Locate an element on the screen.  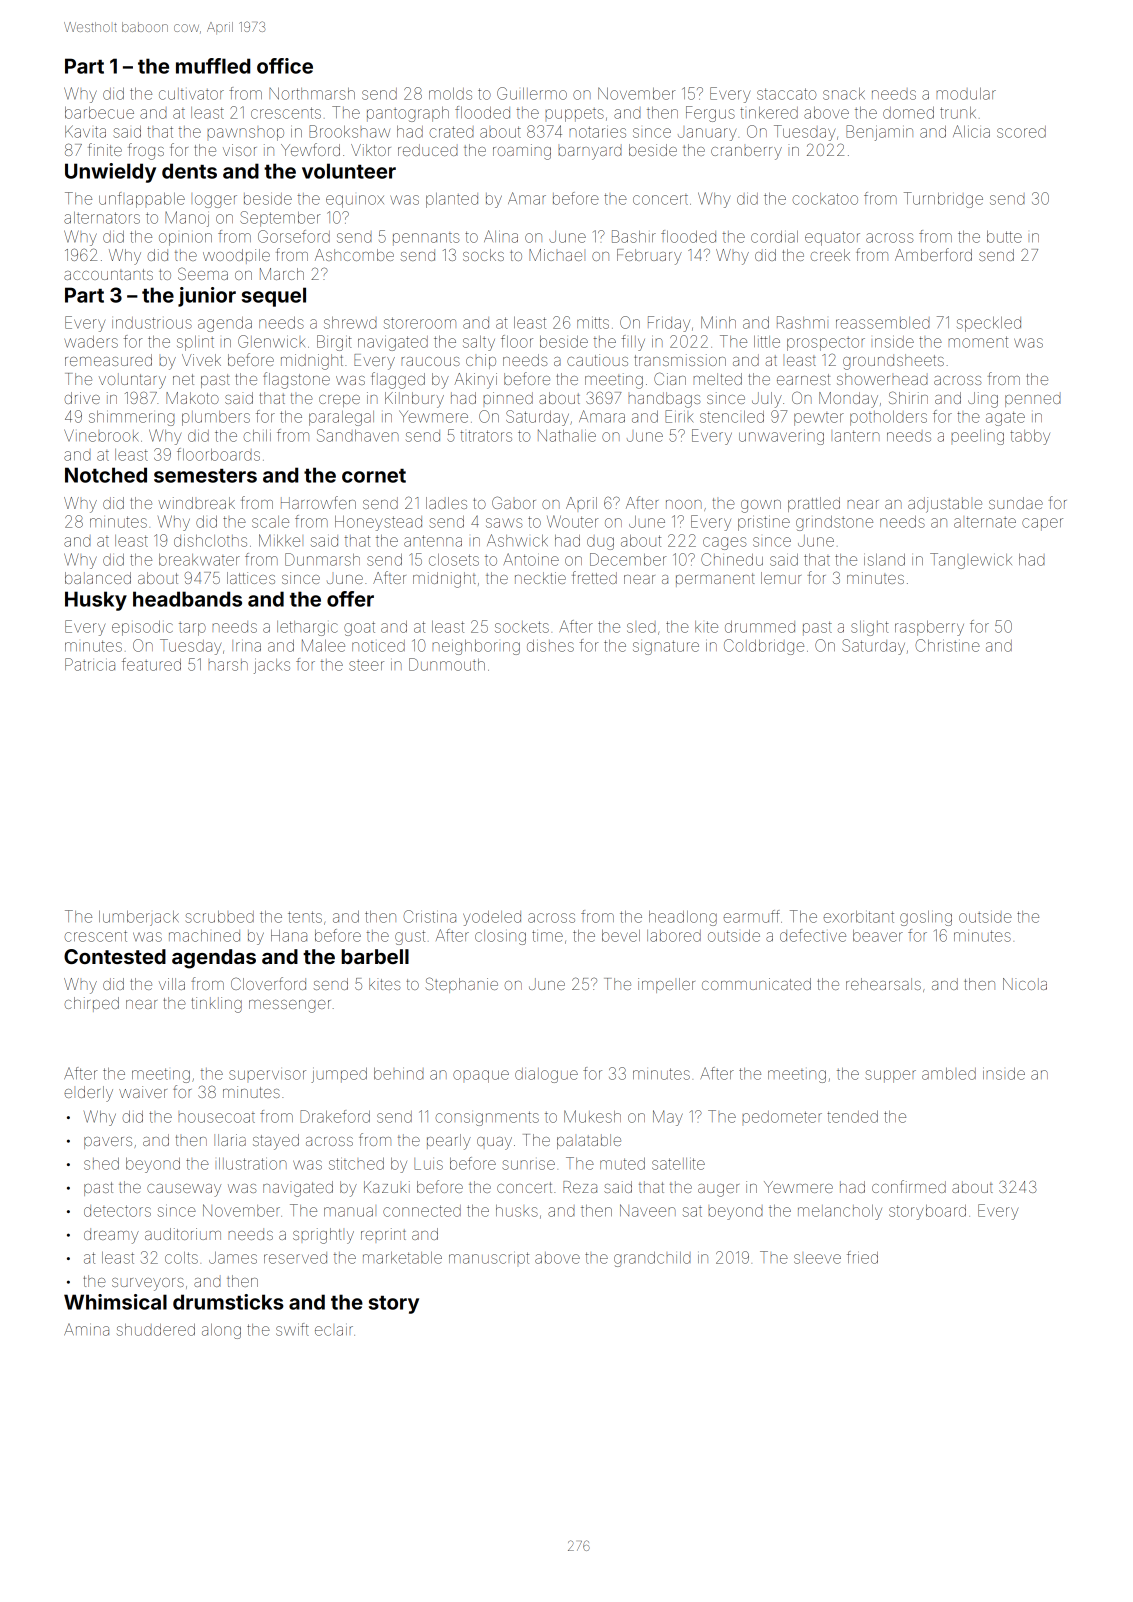
butte is located at coordinates (1004, 236).
